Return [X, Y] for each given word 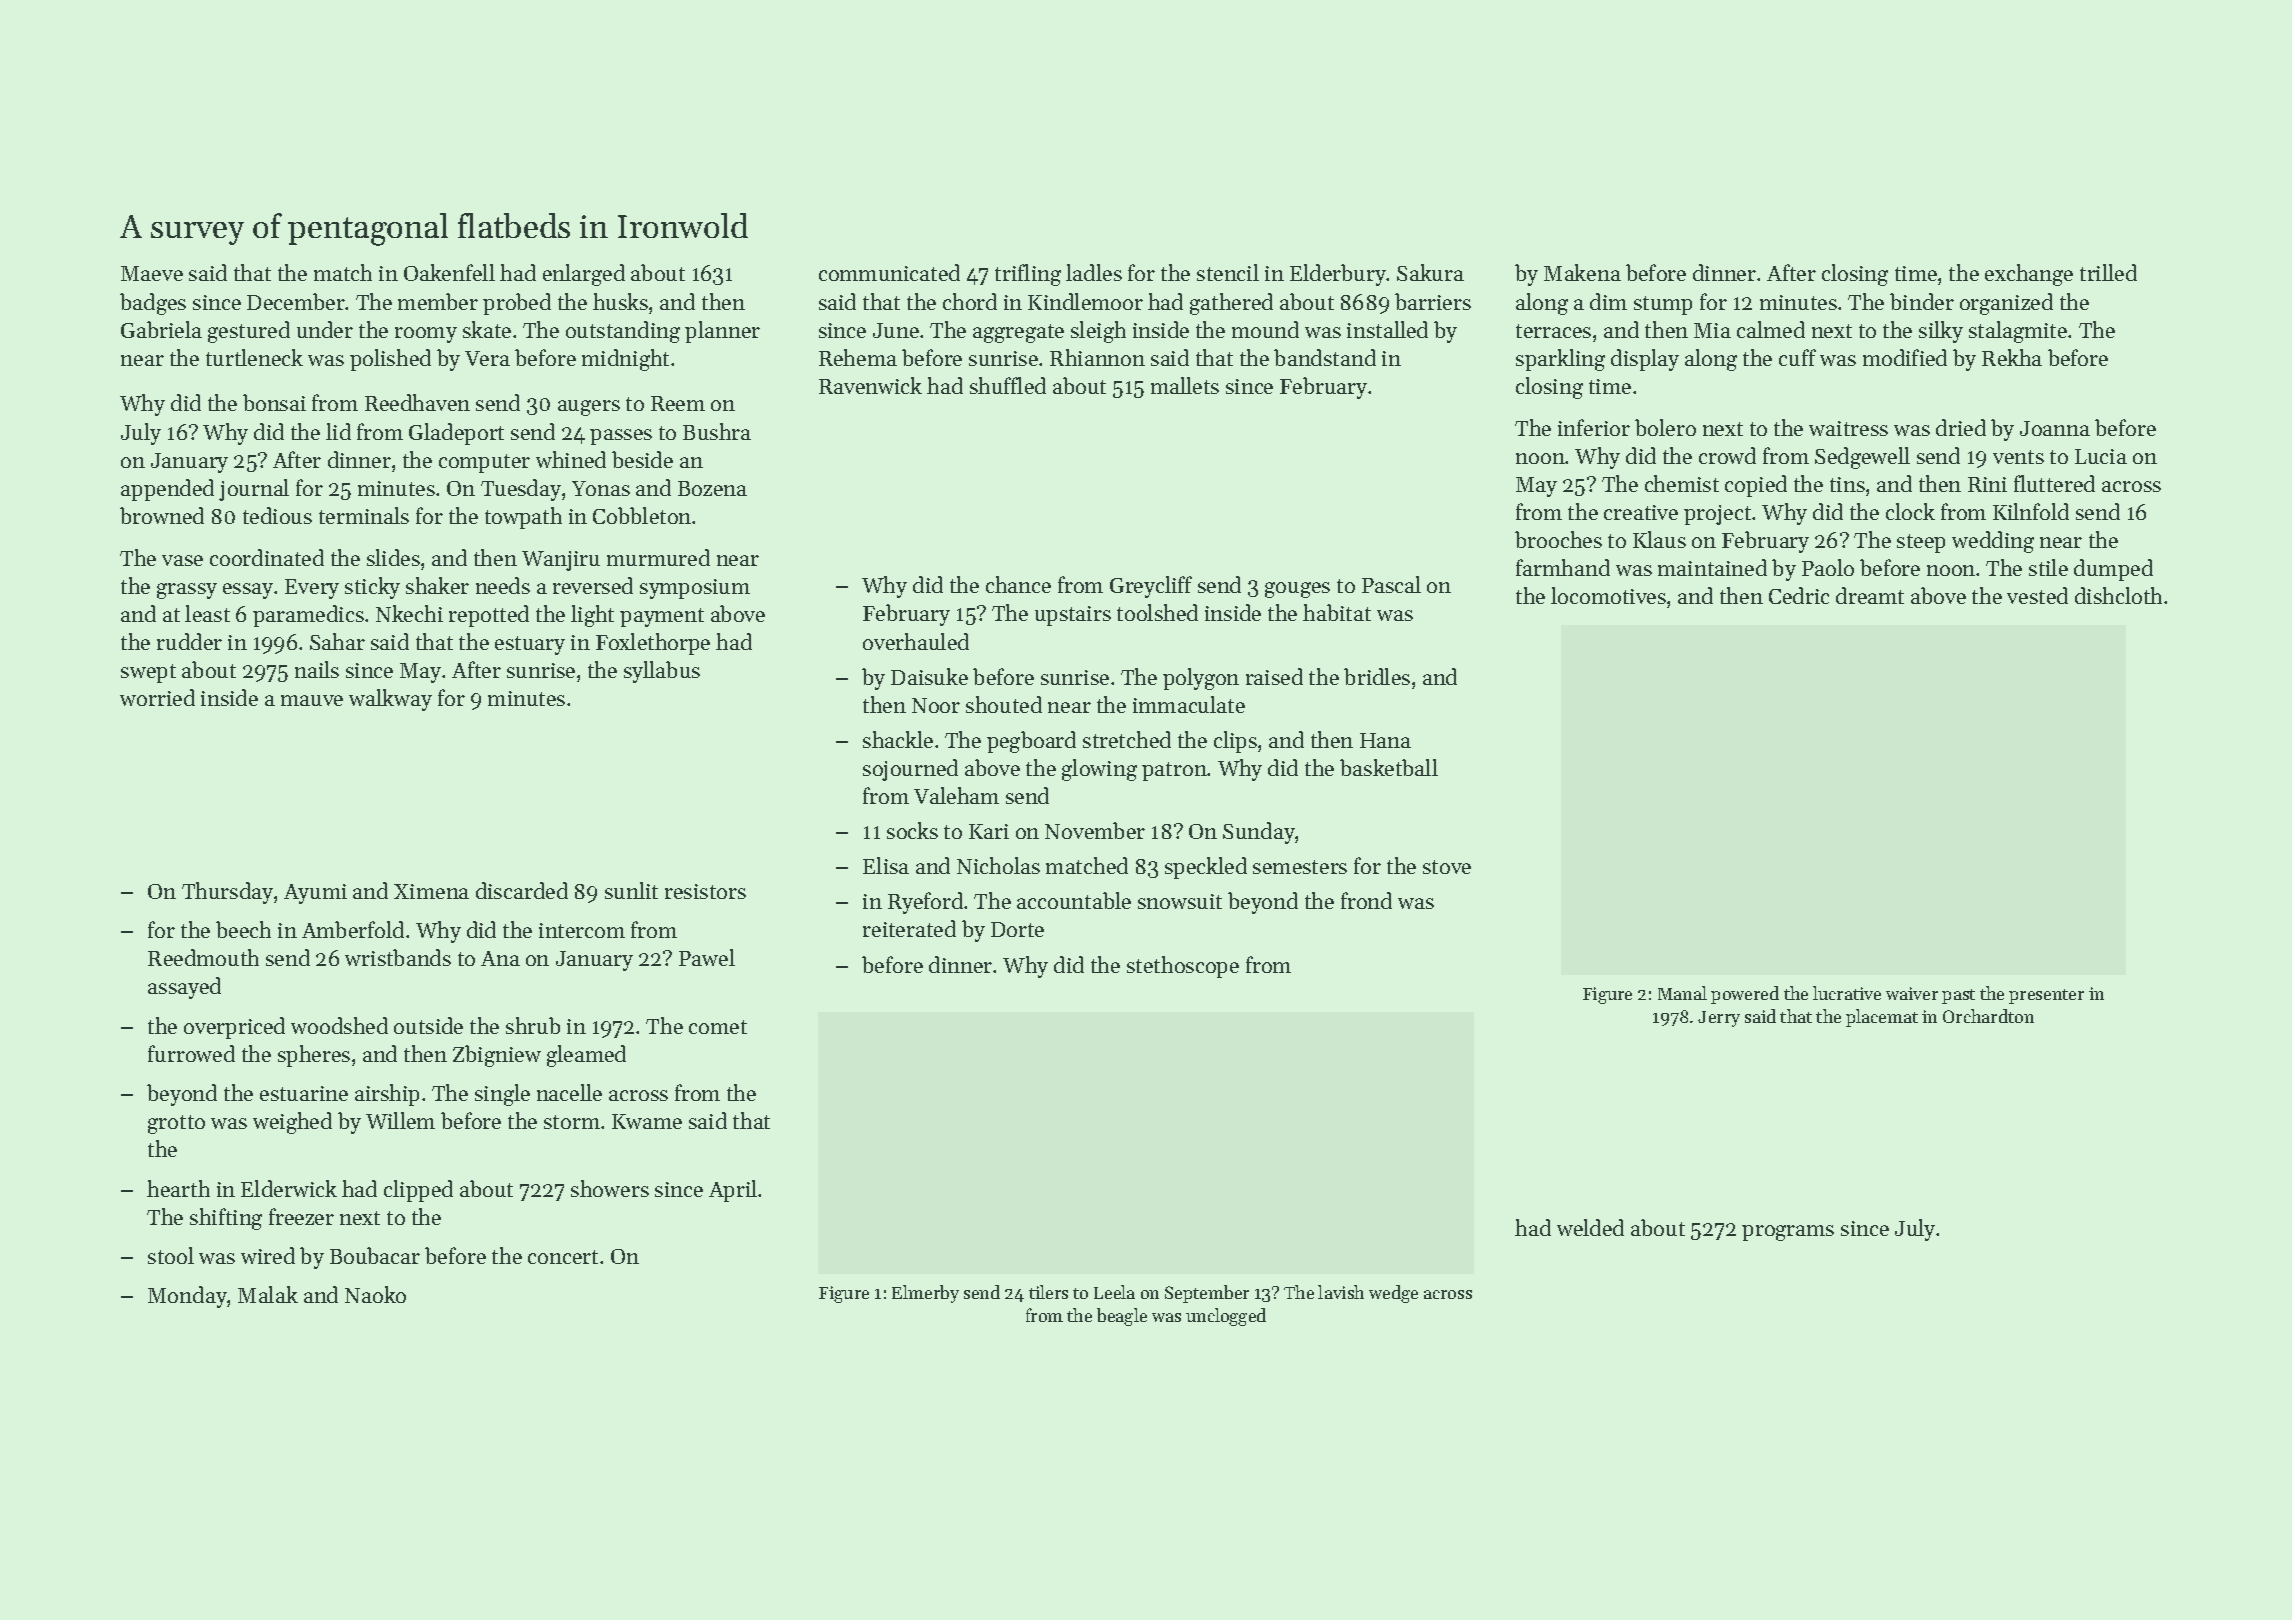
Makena [1582, 272]
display [1645, 360]
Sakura [1430, 272]
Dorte [1017, 929]
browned [162, 515]
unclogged [1226, 1317]
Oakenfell [449, 272]
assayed [184, 988]
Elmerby [925, 1294]
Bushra [717, 431]
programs [1788, 1233]
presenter [2046, 996]
